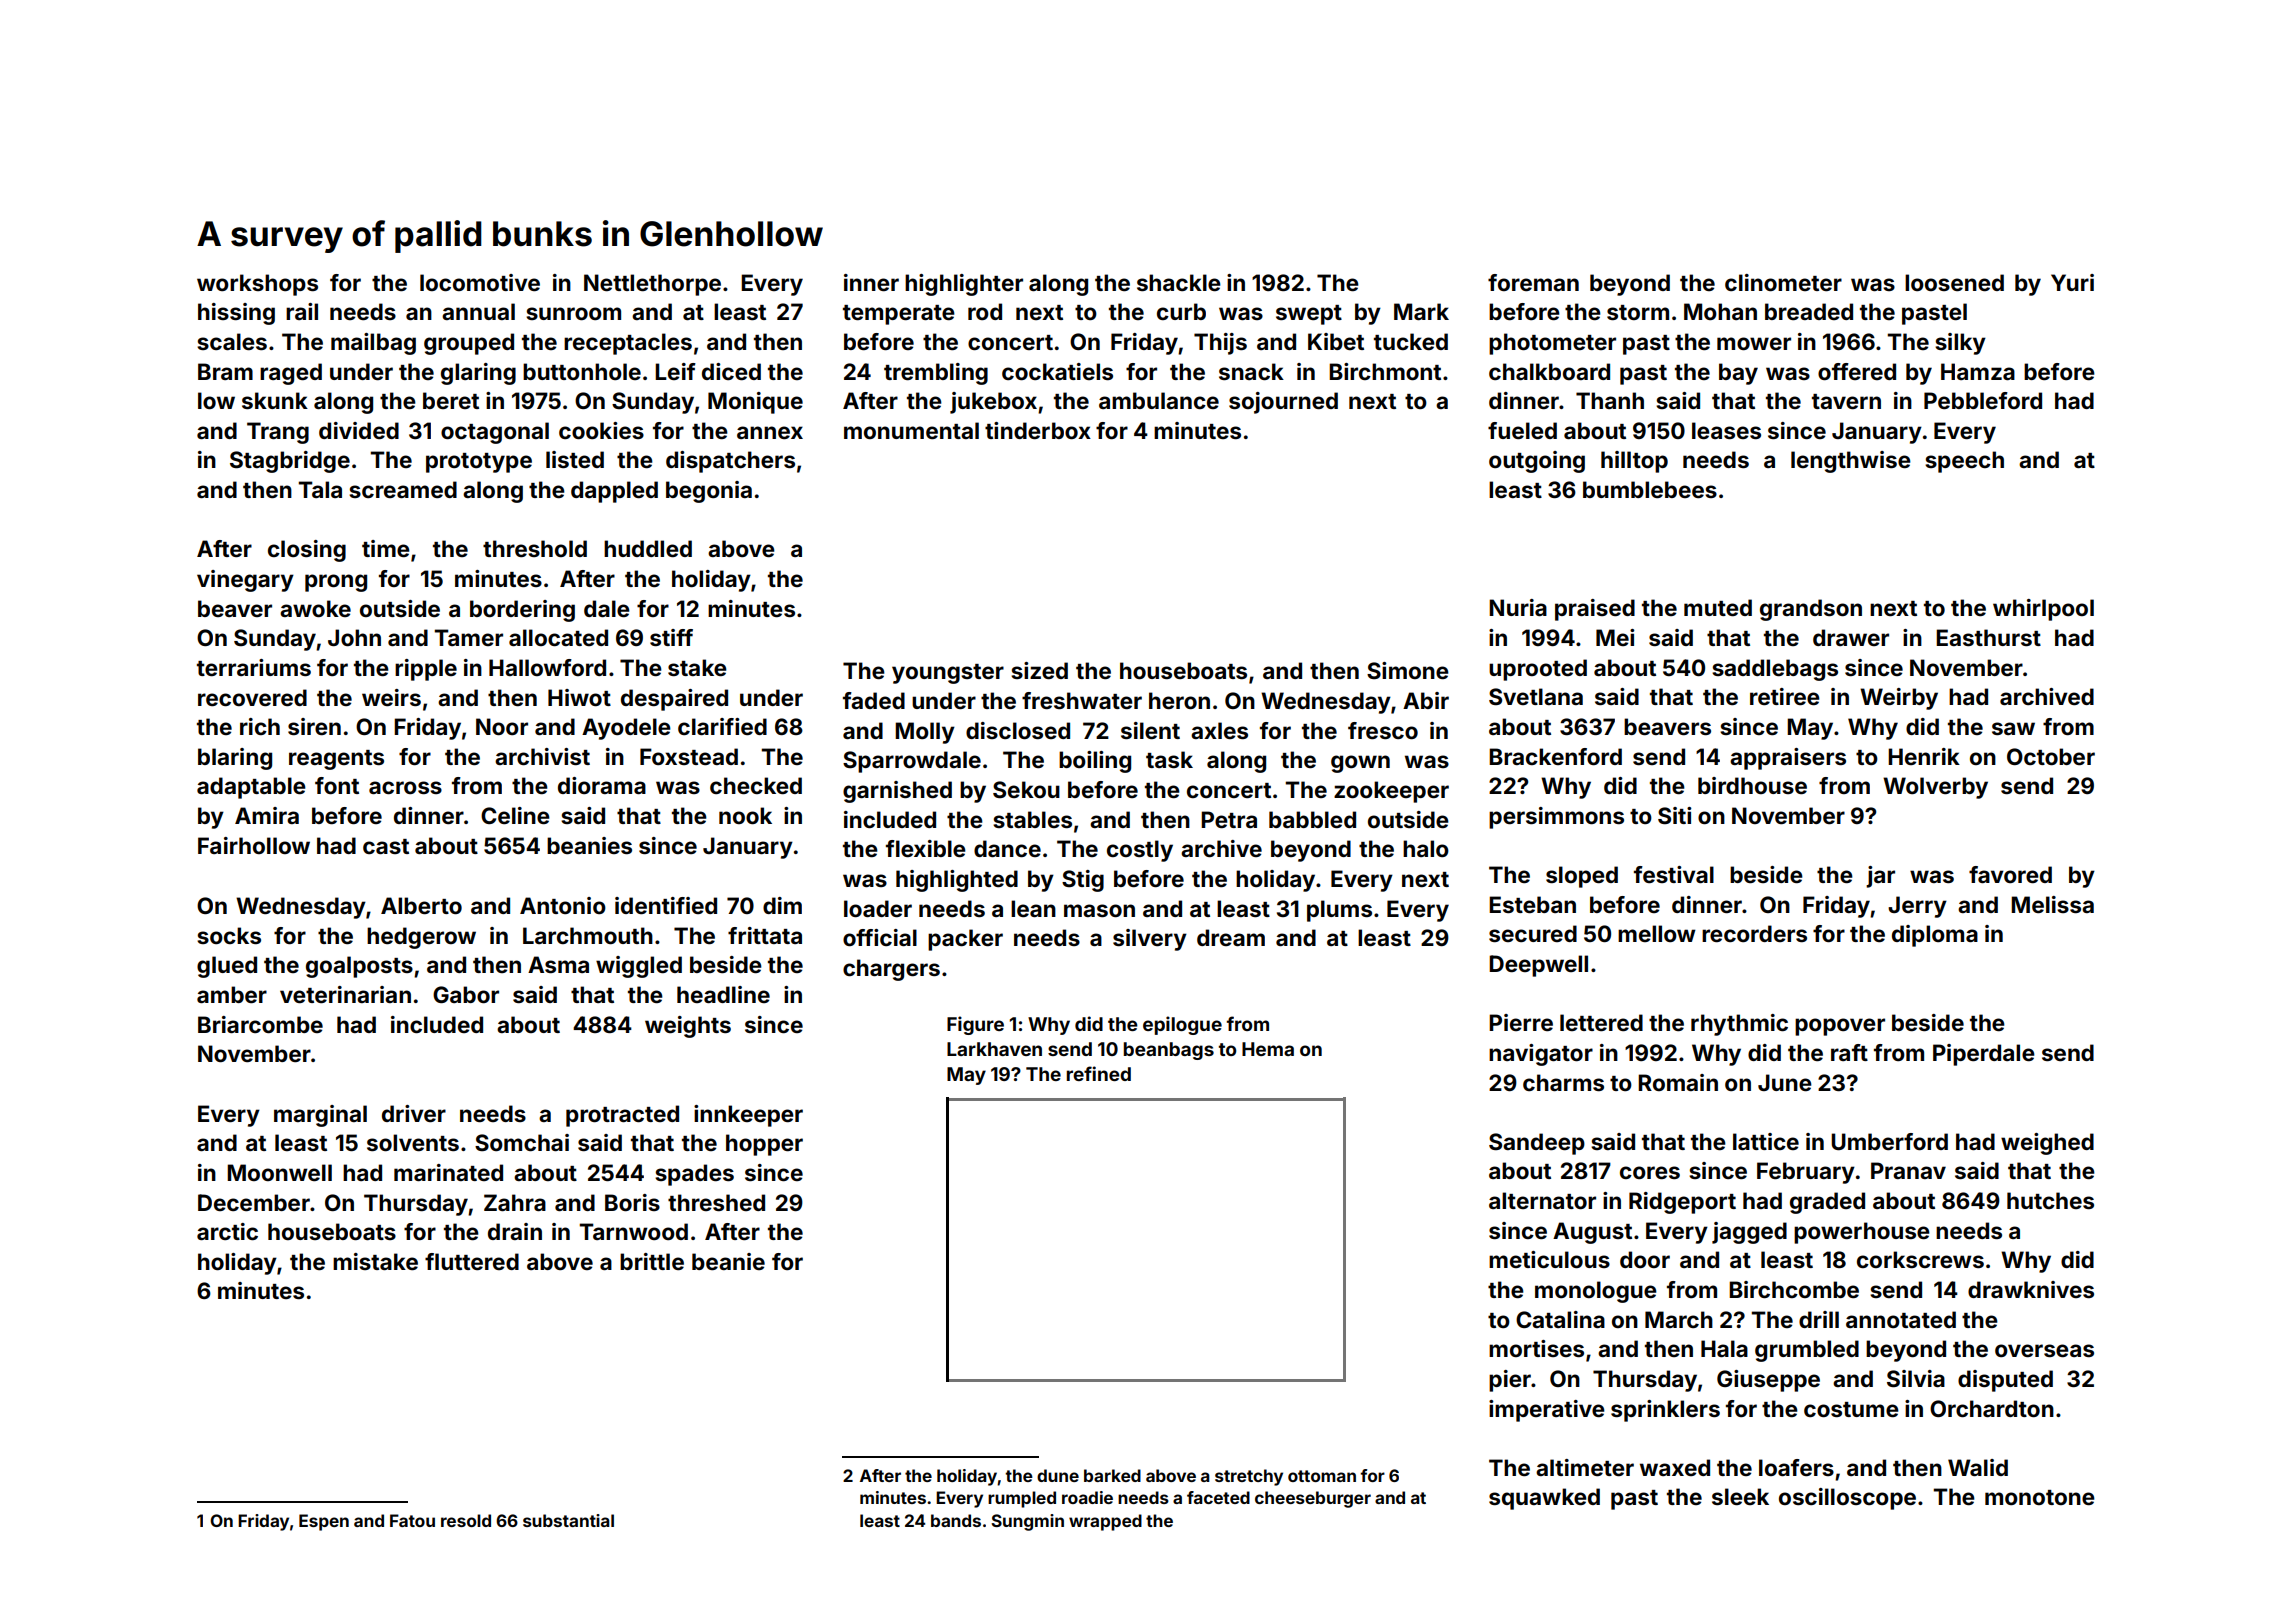 This image has width=2292, height=1620. What do you see at coordinates (472, 1261) in the image?
I see `fluttered` at bounding box center [472, 1261].
